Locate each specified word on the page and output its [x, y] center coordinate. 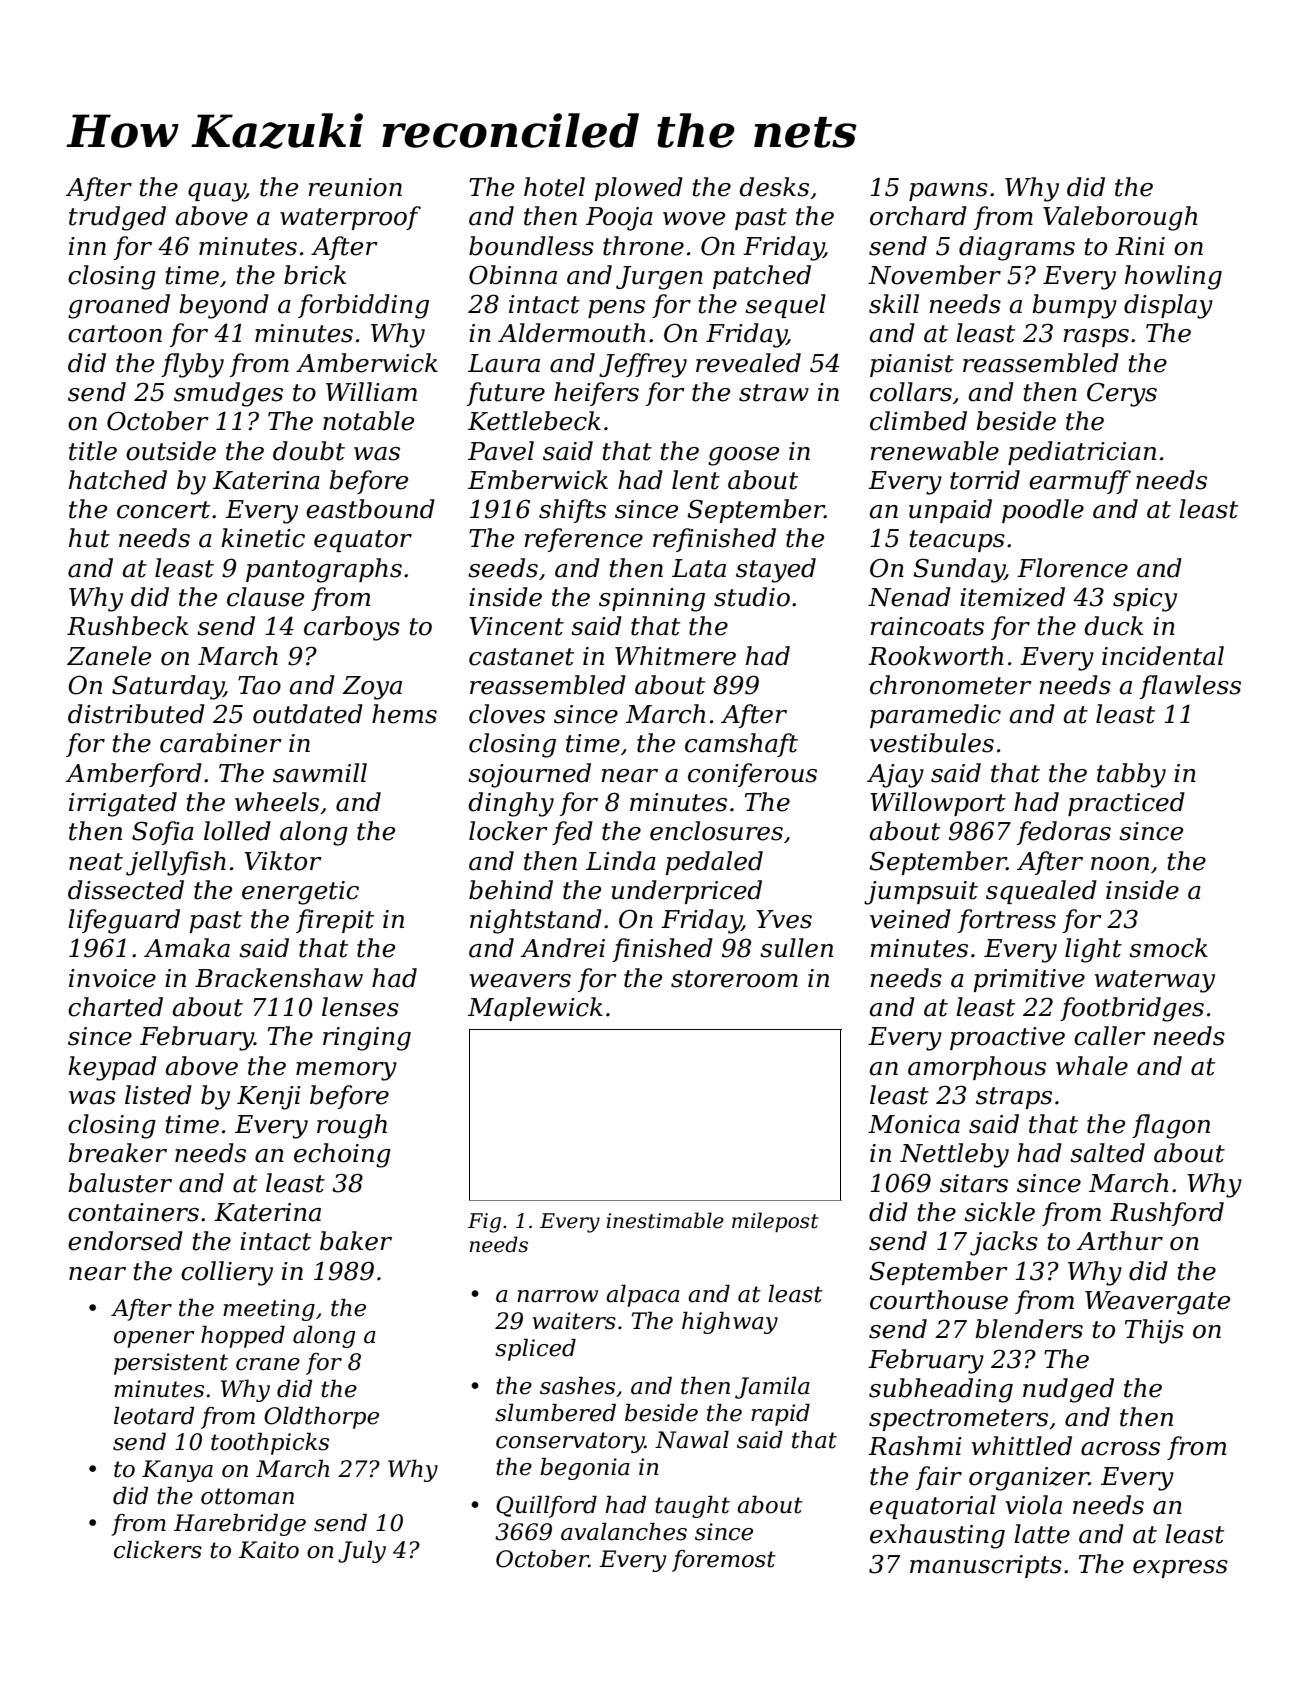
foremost [724, 1561]
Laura [504, 363]
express [1180, 1569]
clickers [158, 1550]
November [934, 275]
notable [368, 421]
